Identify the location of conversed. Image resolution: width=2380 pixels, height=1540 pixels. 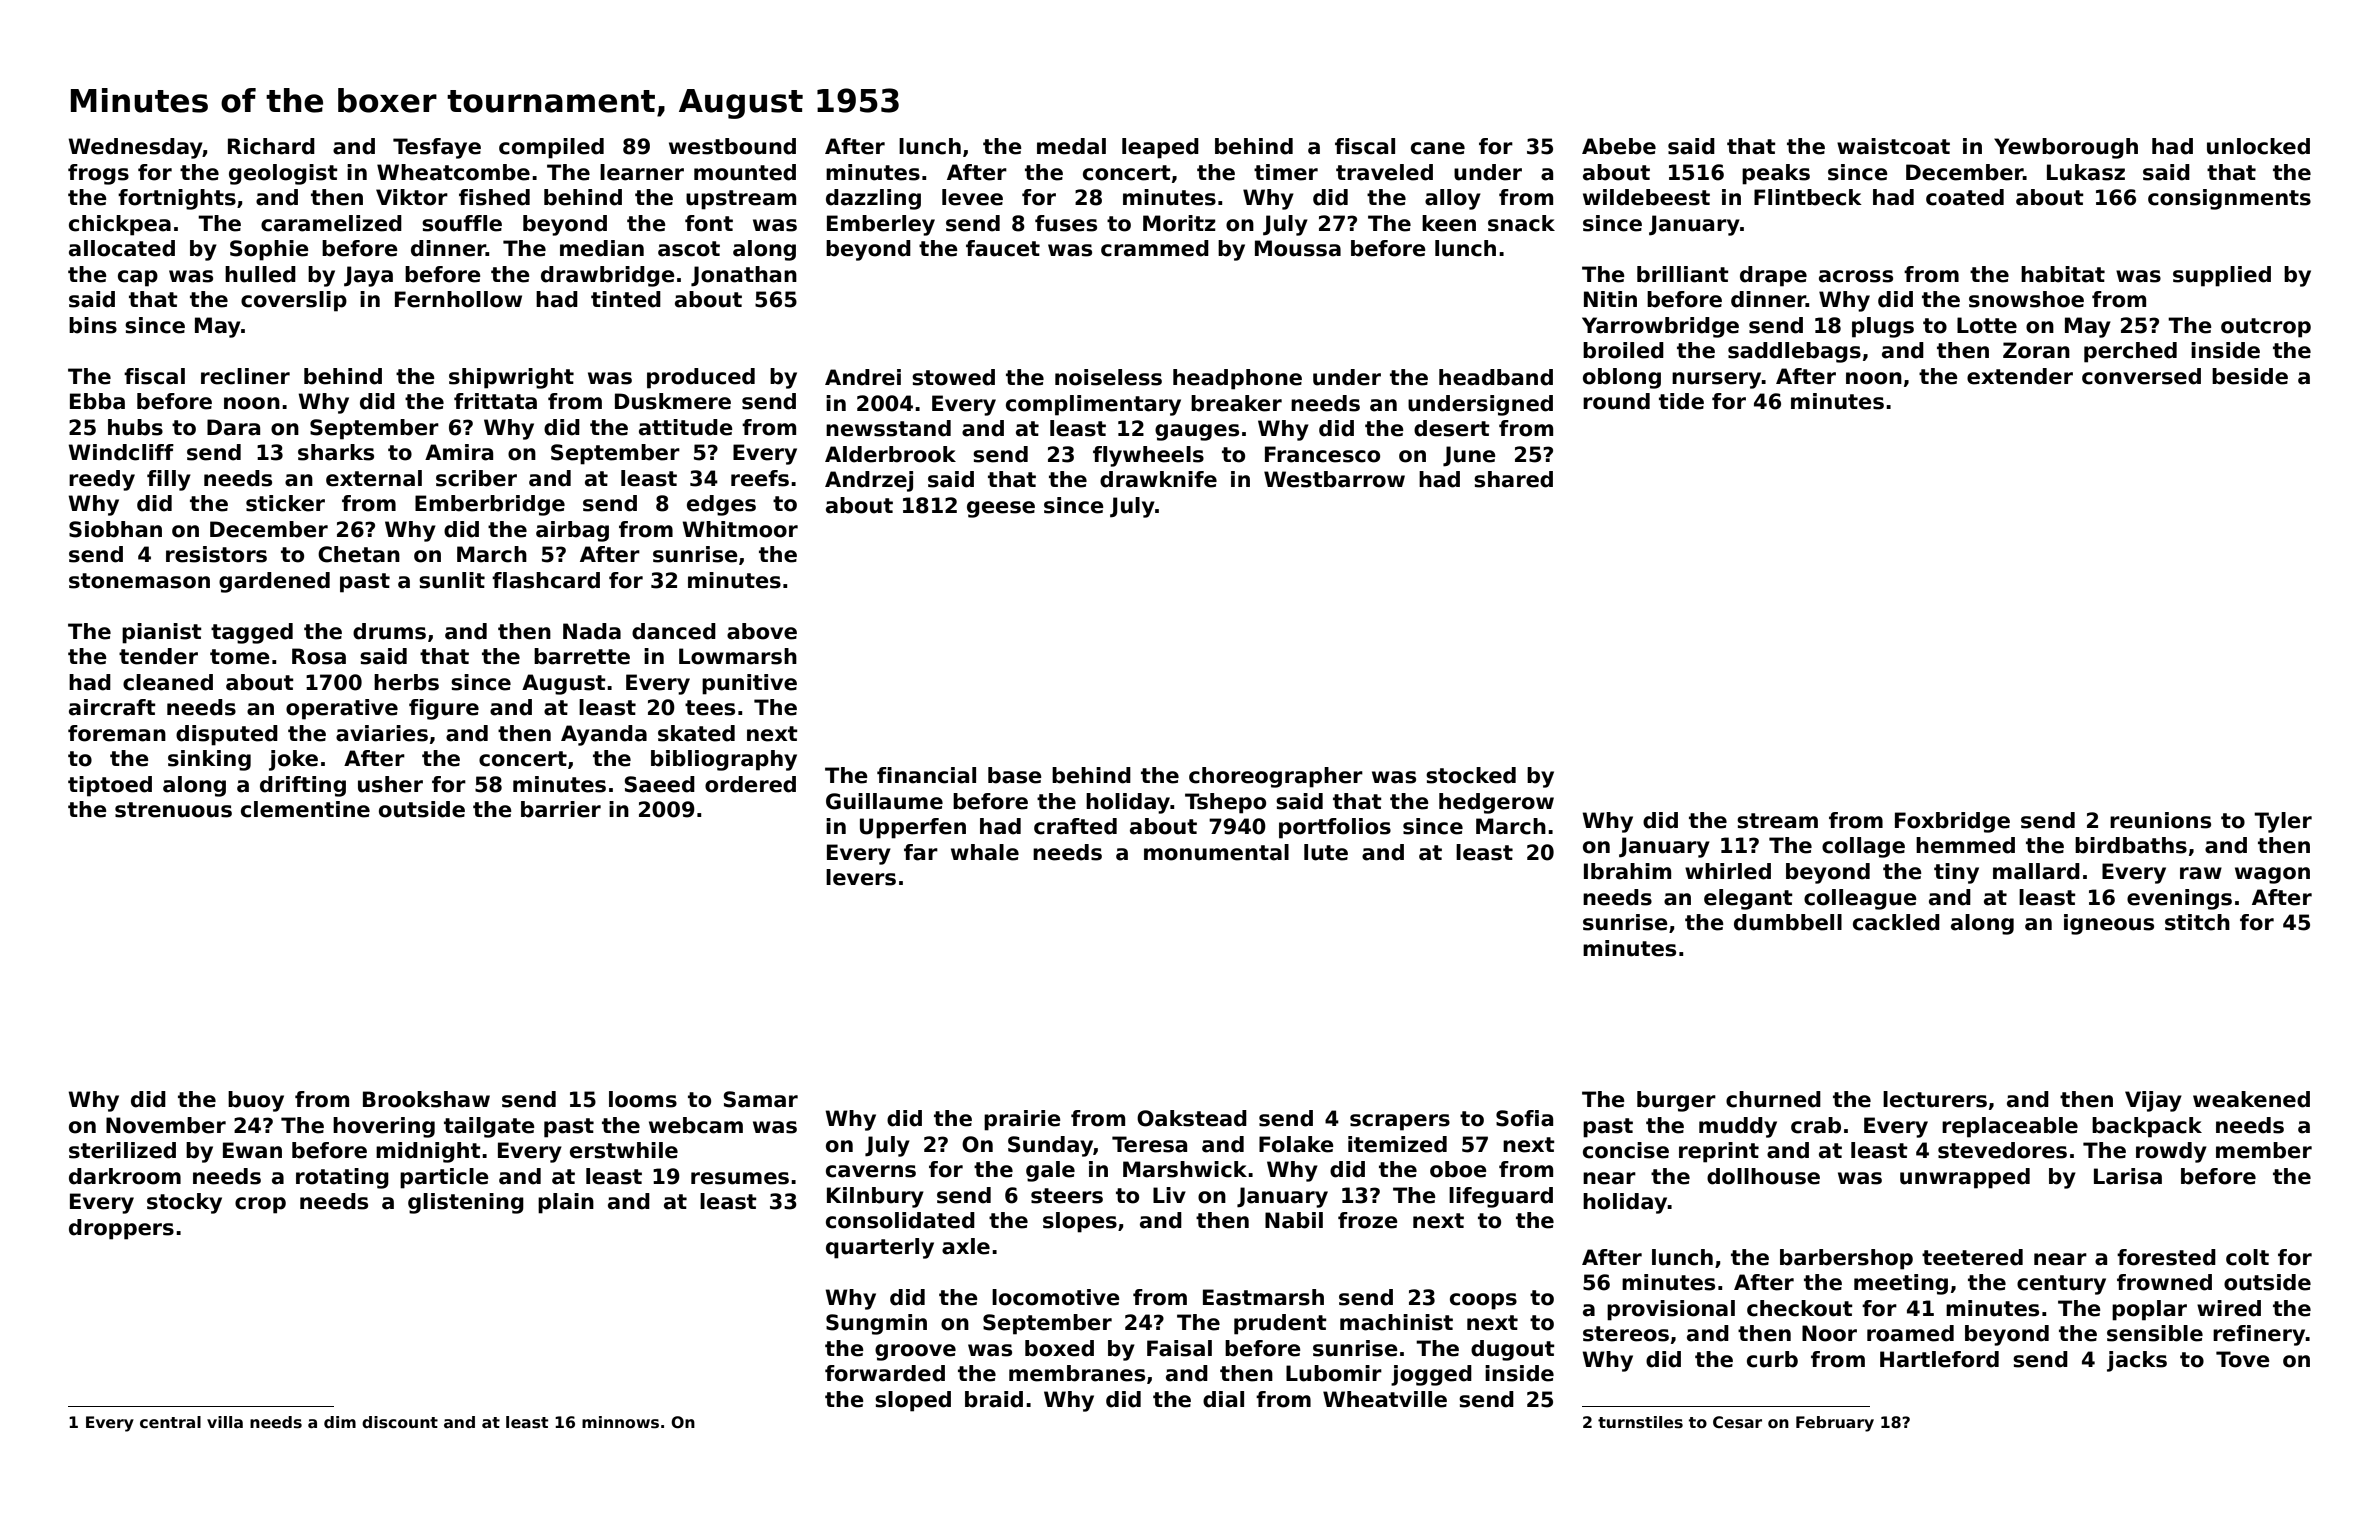
(2141, 376).
